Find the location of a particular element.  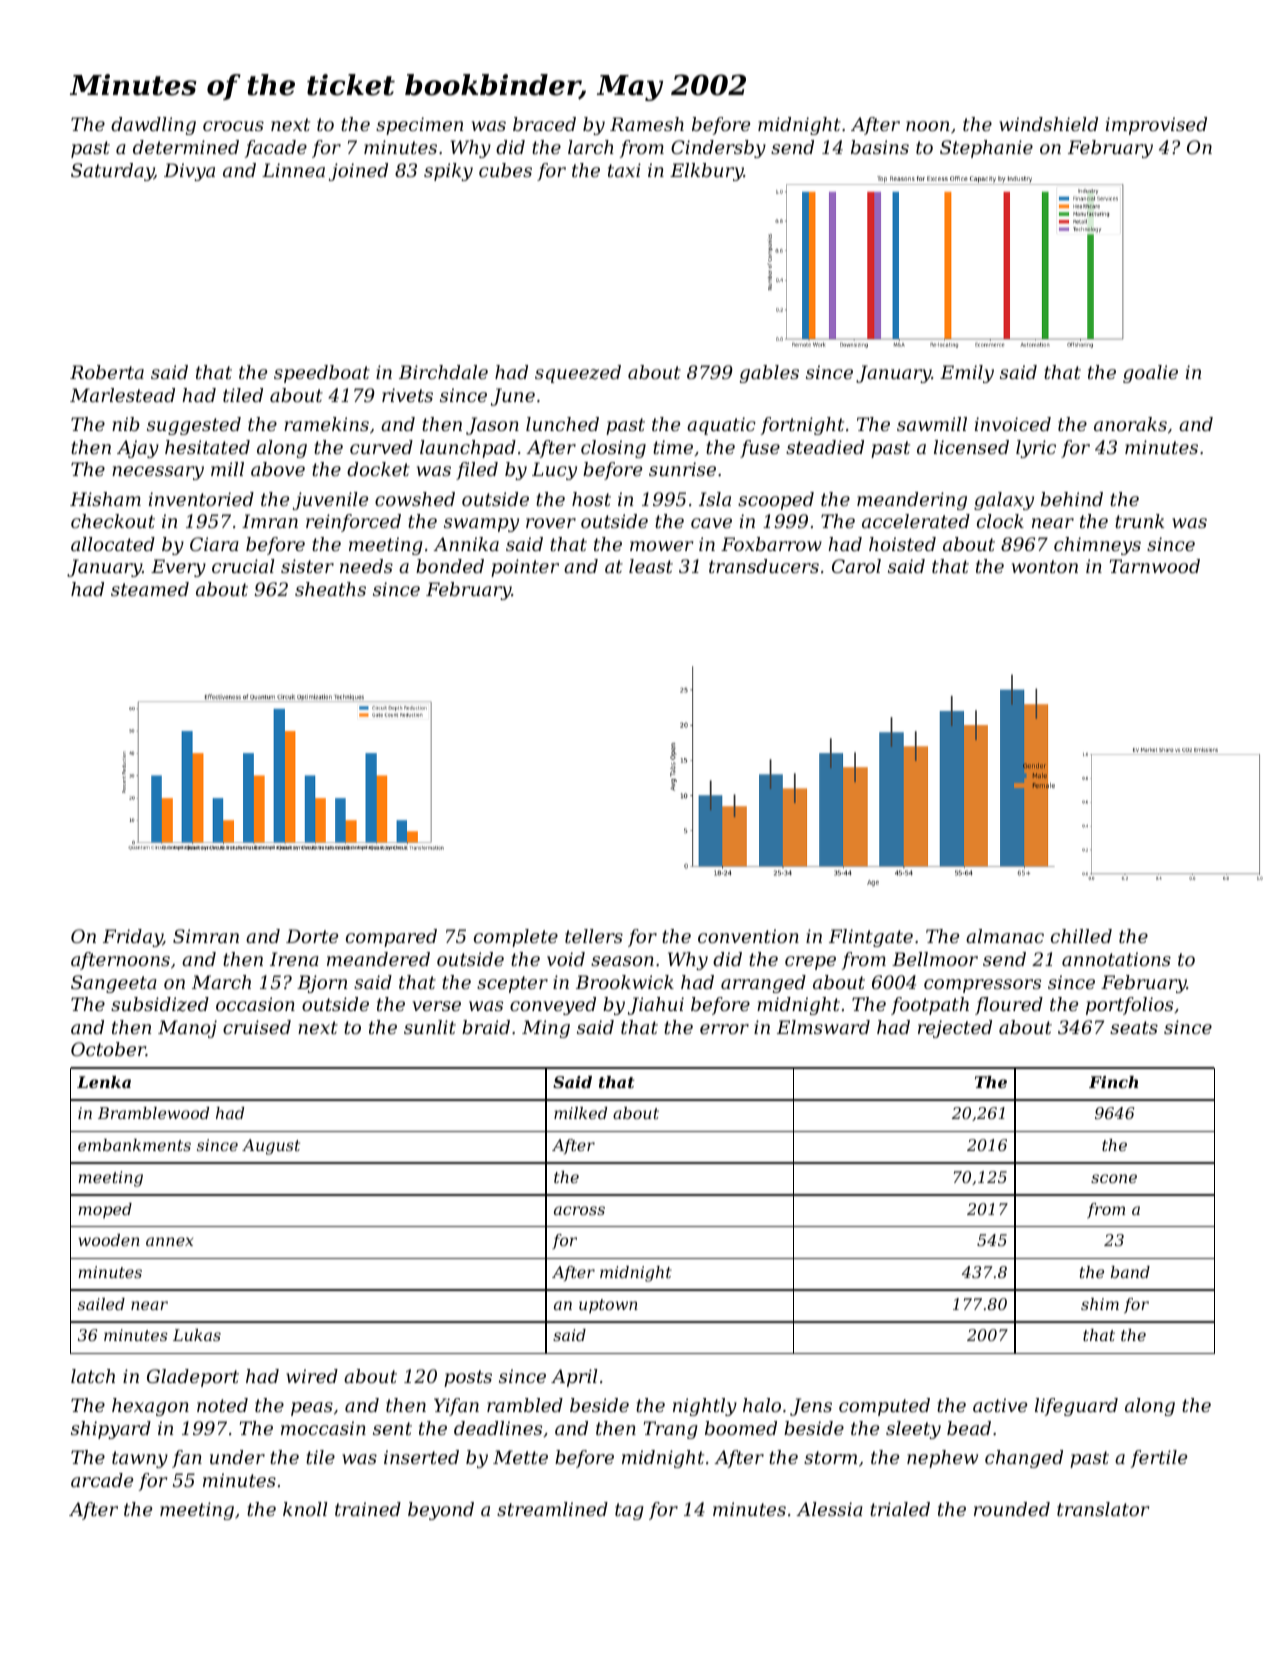

transducers is located at coordinates (764, 566).
